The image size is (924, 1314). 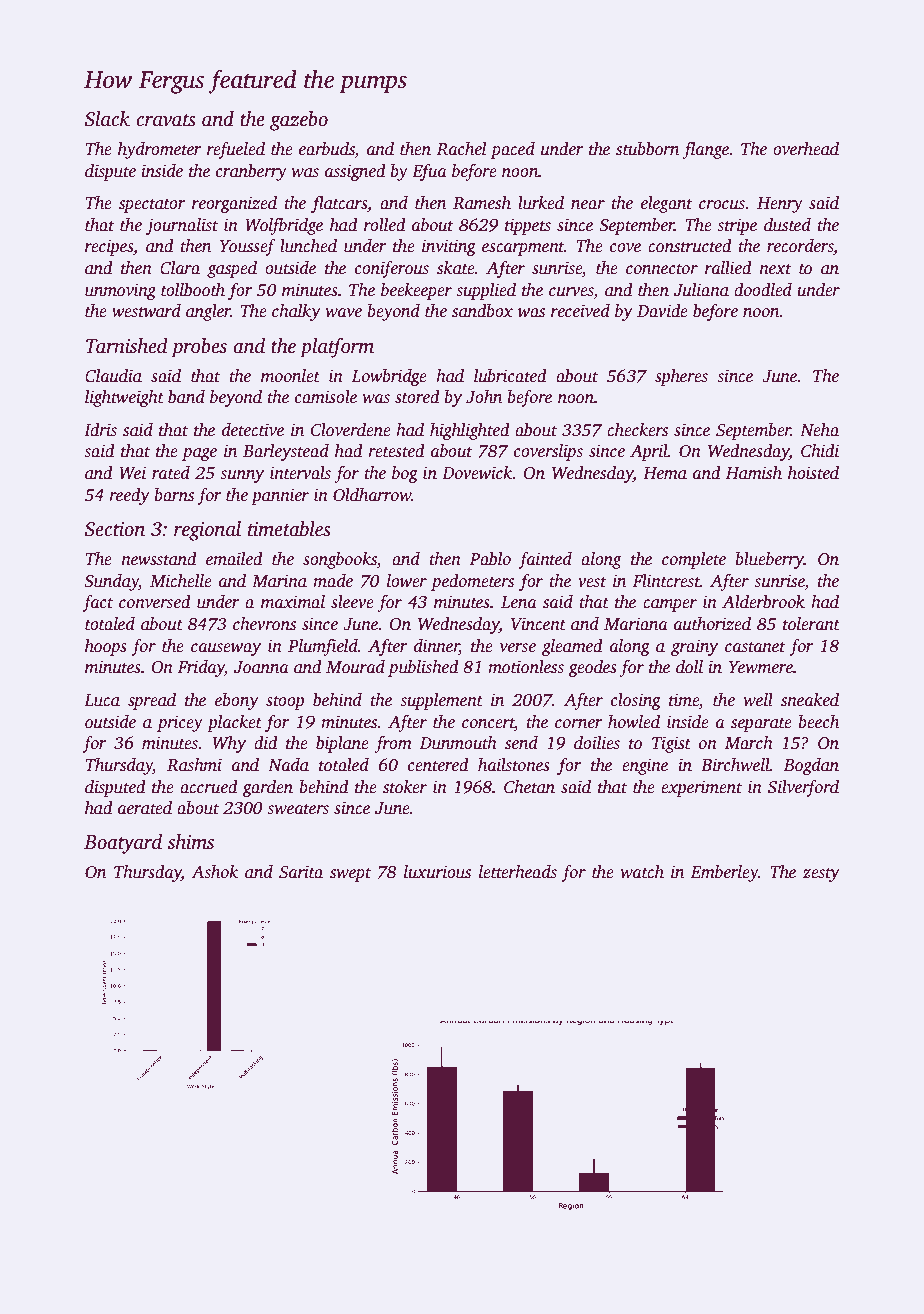 I want to click on camper, so click(x=670, y=605).
